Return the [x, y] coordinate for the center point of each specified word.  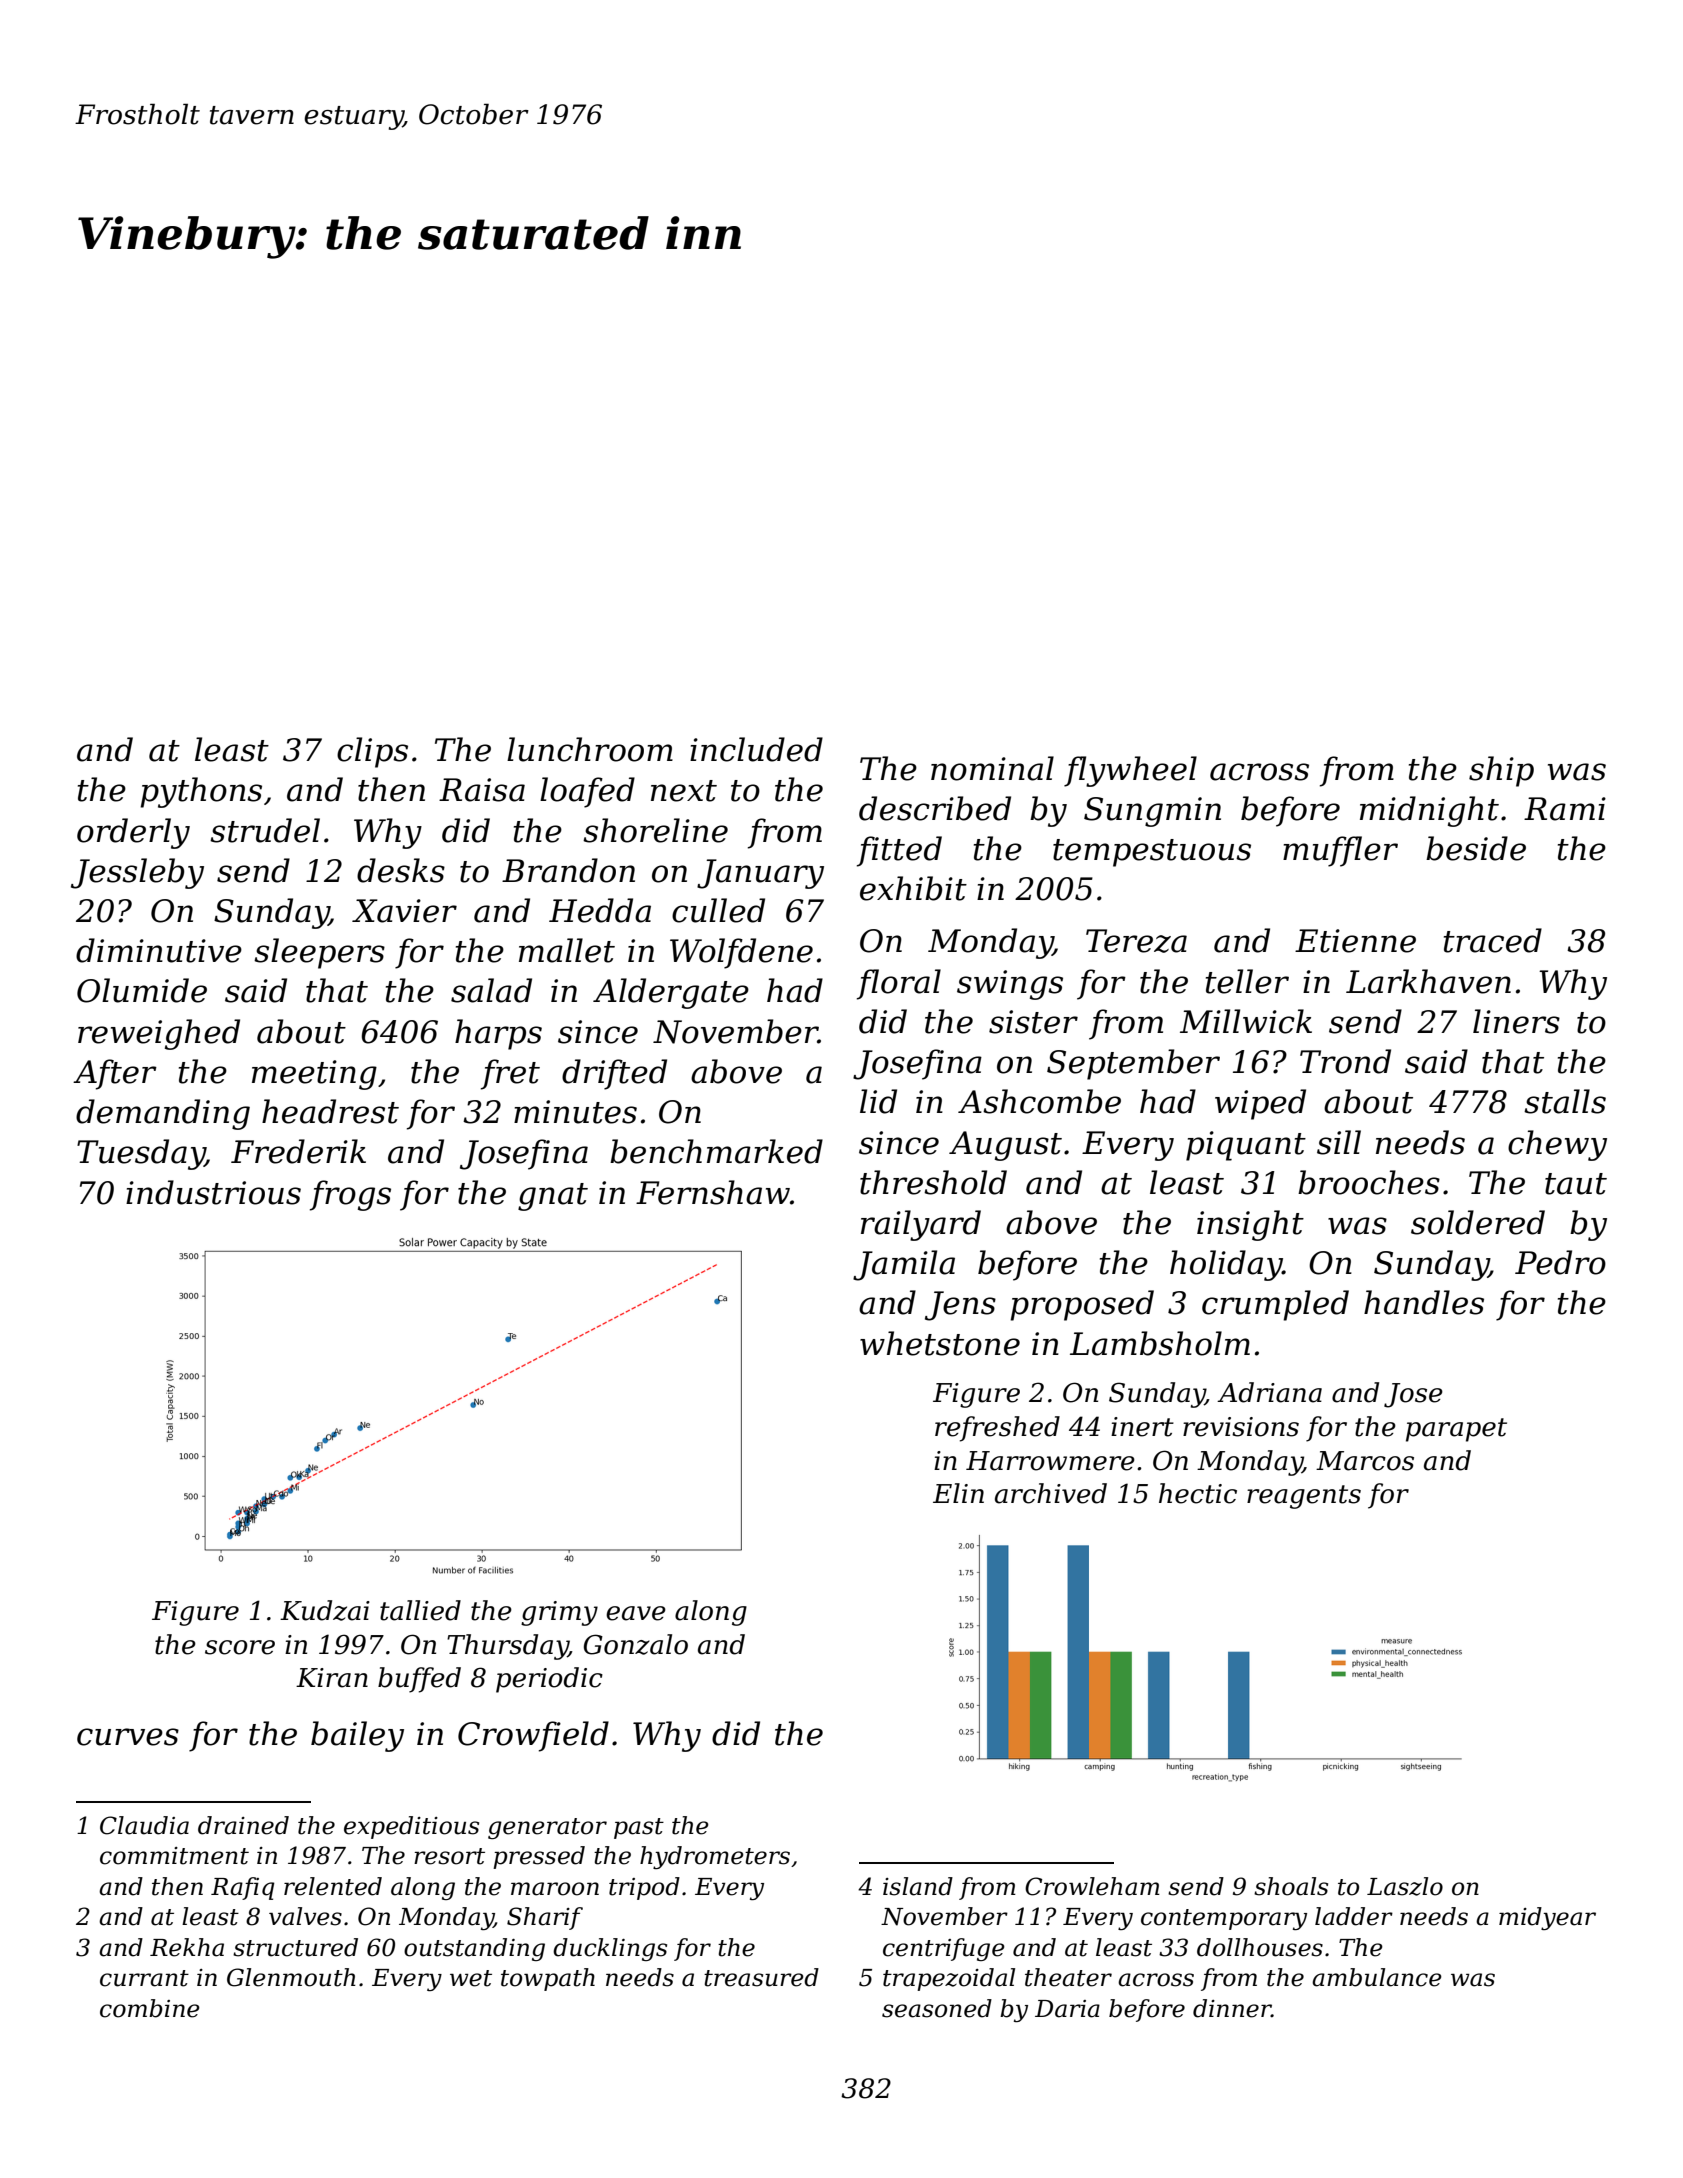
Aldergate [671, 993]
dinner [1232, 2008]
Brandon [568, 870]
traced [1493, 940]
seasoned [937, 2008]
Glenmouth [291, 1977]
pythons [201, 792]
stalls [1565, 1101]
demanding [163, 1114]
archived [1051, 1493]
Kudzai [325, 1610]
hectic [1198, 1493]
